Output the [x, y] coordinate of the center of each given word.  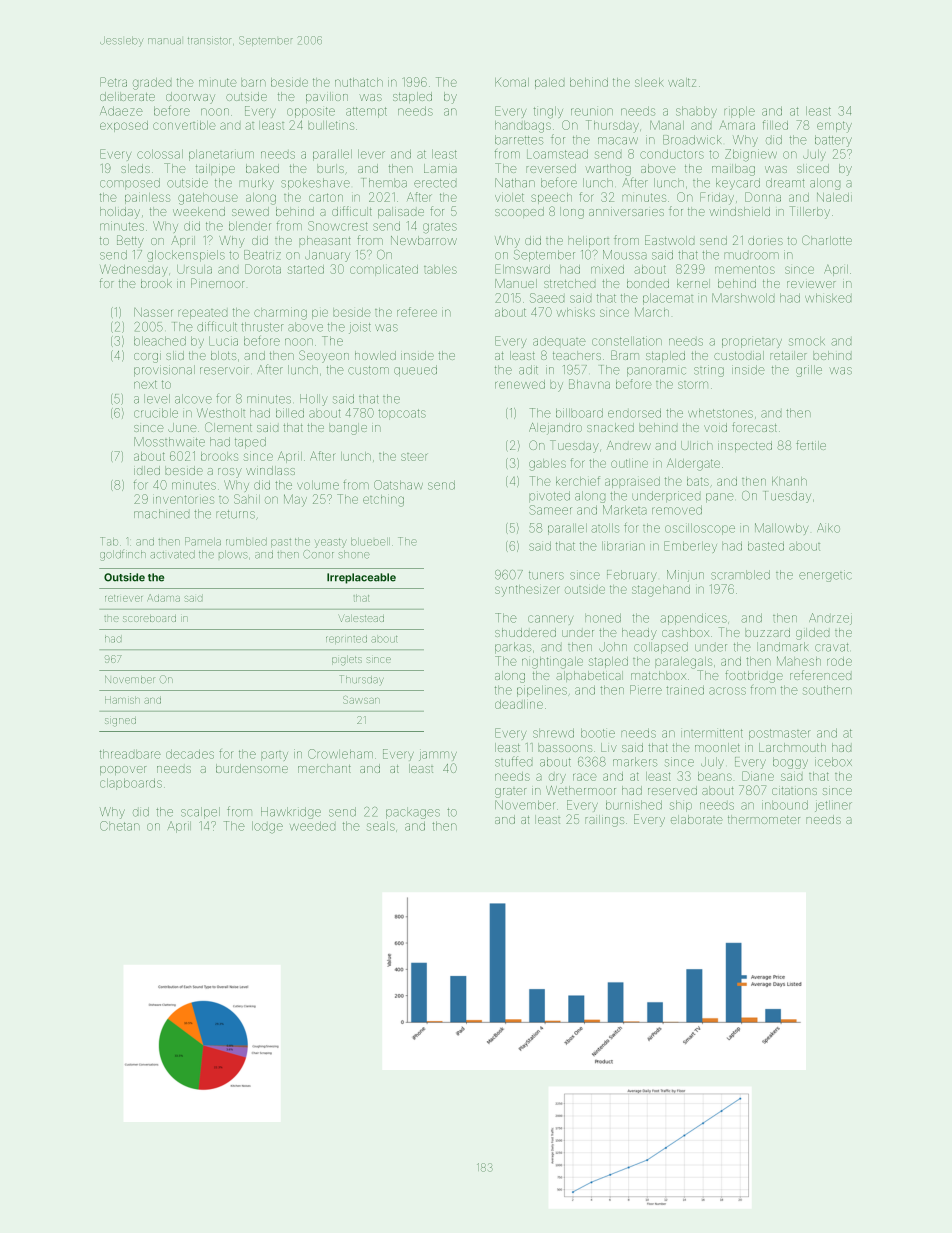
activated [172, 554]
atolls [605, 528]
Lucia [223, 341]
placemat [668, 299]
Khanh [789, 481]
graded [152, 84]
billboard [579, 413]
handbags [523, 127]
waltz [682, 82]
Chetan [120, 826]
